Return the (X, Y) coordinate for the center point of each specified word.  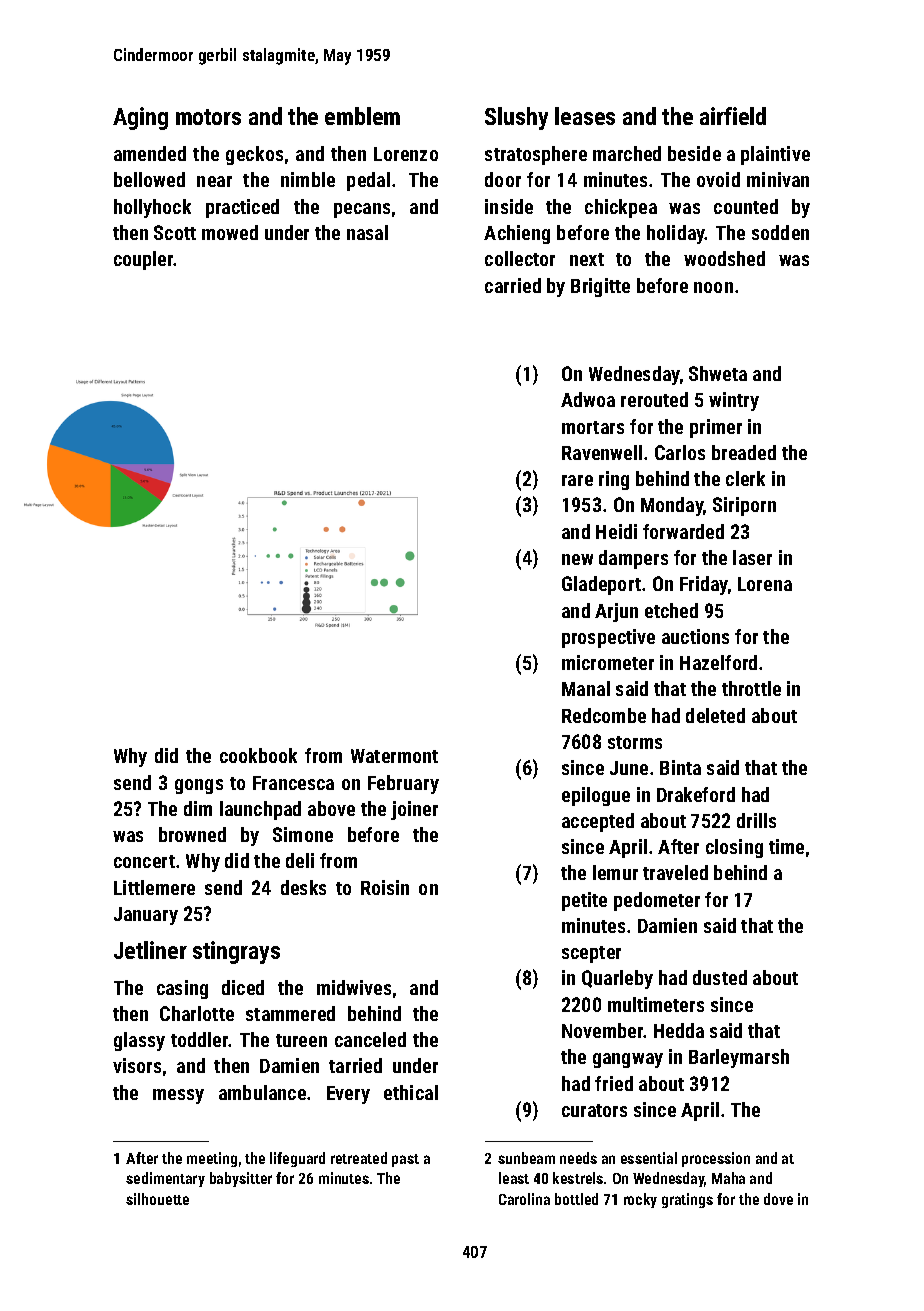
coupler (144, 260)
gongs (199, 786)
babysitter (241, 1179)
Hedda (679, 1030)
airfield (733, 116)
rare (577, 480)
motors (208, 117)
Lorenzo (406, 154)
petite (584, 901)
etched (671, 610)
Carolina (524, 1199)
